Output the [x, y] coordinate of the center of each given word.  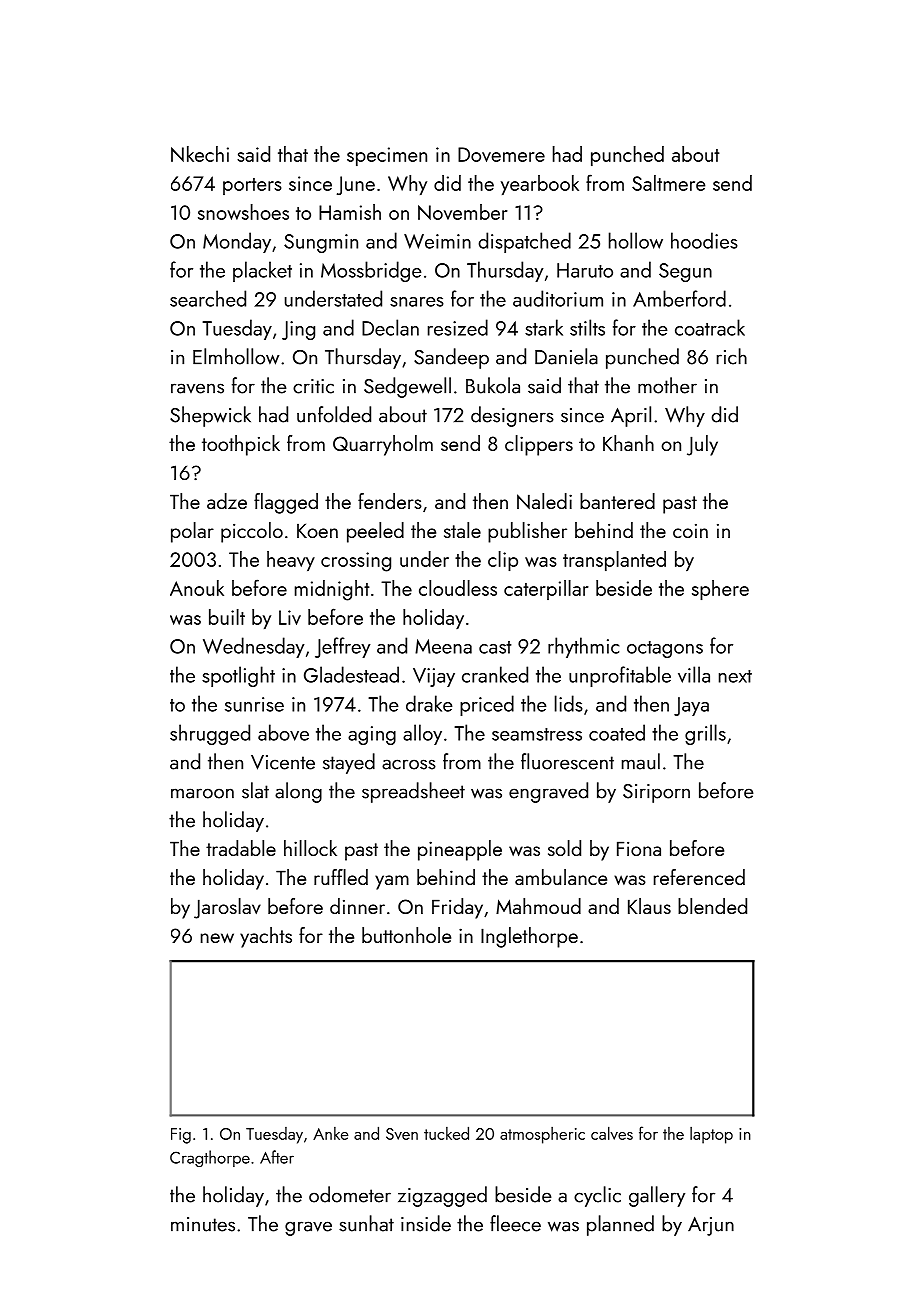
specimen [387, 156]
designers [512, 416]
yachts [266, 937]
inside [426, 1223]
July [702, 445]
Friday [457, 908]
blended [712, 906]
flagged [286, 503]
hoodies [704, 240]
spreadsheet [413, 792]
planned [620, 1225]
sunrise [254, 704]
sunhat [366, 1223]
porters [252, 186]
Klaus [649, 906]
